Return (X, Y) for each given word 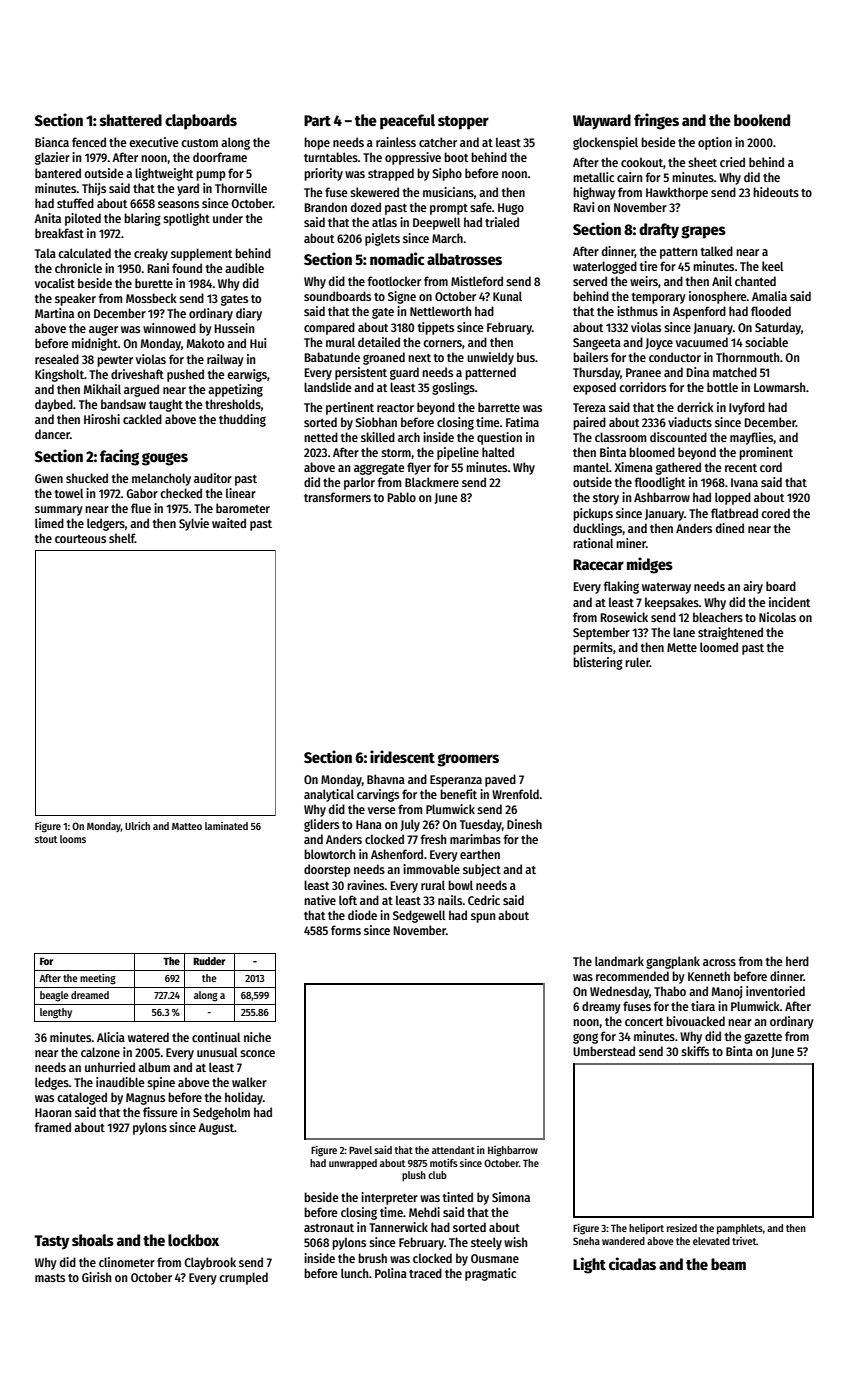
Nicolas (777, 617)
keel (772, 266)
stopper (463, 123)
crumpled (243, 1278)
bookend (762, 120)
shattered (131, 120)
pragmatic (490, 1274)
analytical (329, 795)
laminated (226, 826)
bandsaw (123, 404)
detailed (379, 342)
